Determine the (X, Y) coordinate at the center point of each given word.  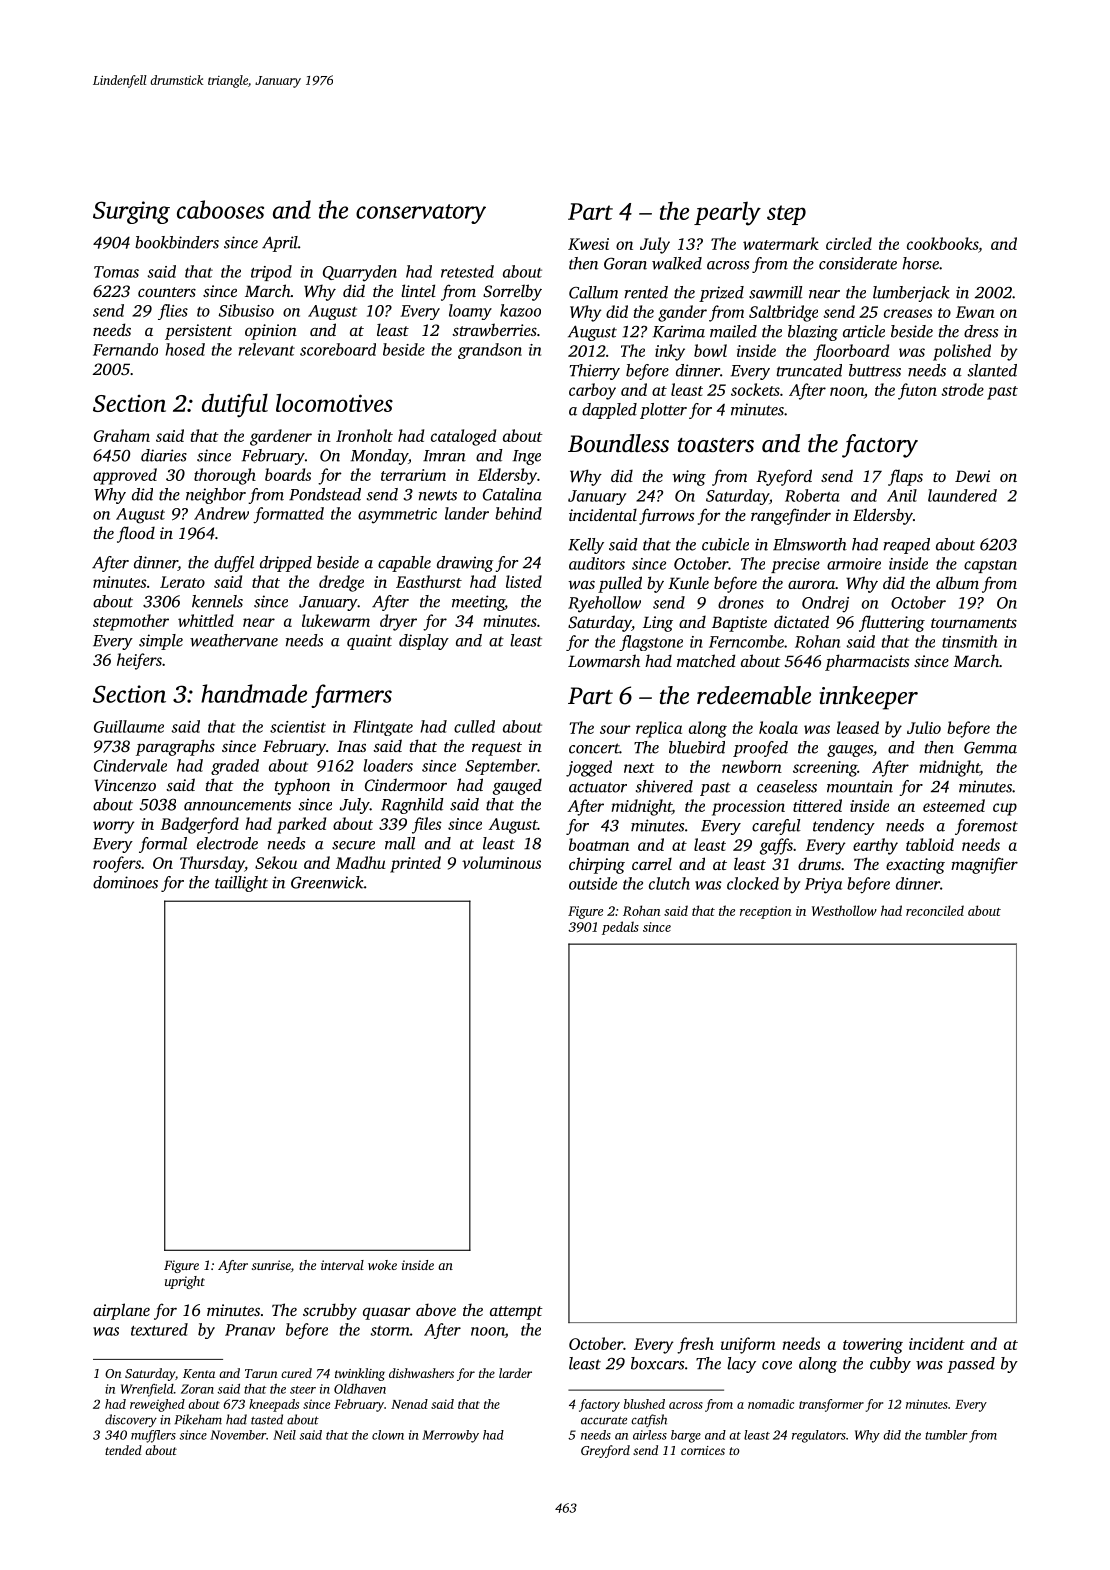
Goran (625, 263)
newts (438, 495)
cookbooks (942, 243)
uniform (748, 1345)
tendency (844, 827)
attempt (516, 1313)
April (280, 244)
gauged (517, 786)
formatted (288, 515)
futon (917, 391)
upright (185, 1282)
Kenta (199, 1373)
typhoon (302, 786)
